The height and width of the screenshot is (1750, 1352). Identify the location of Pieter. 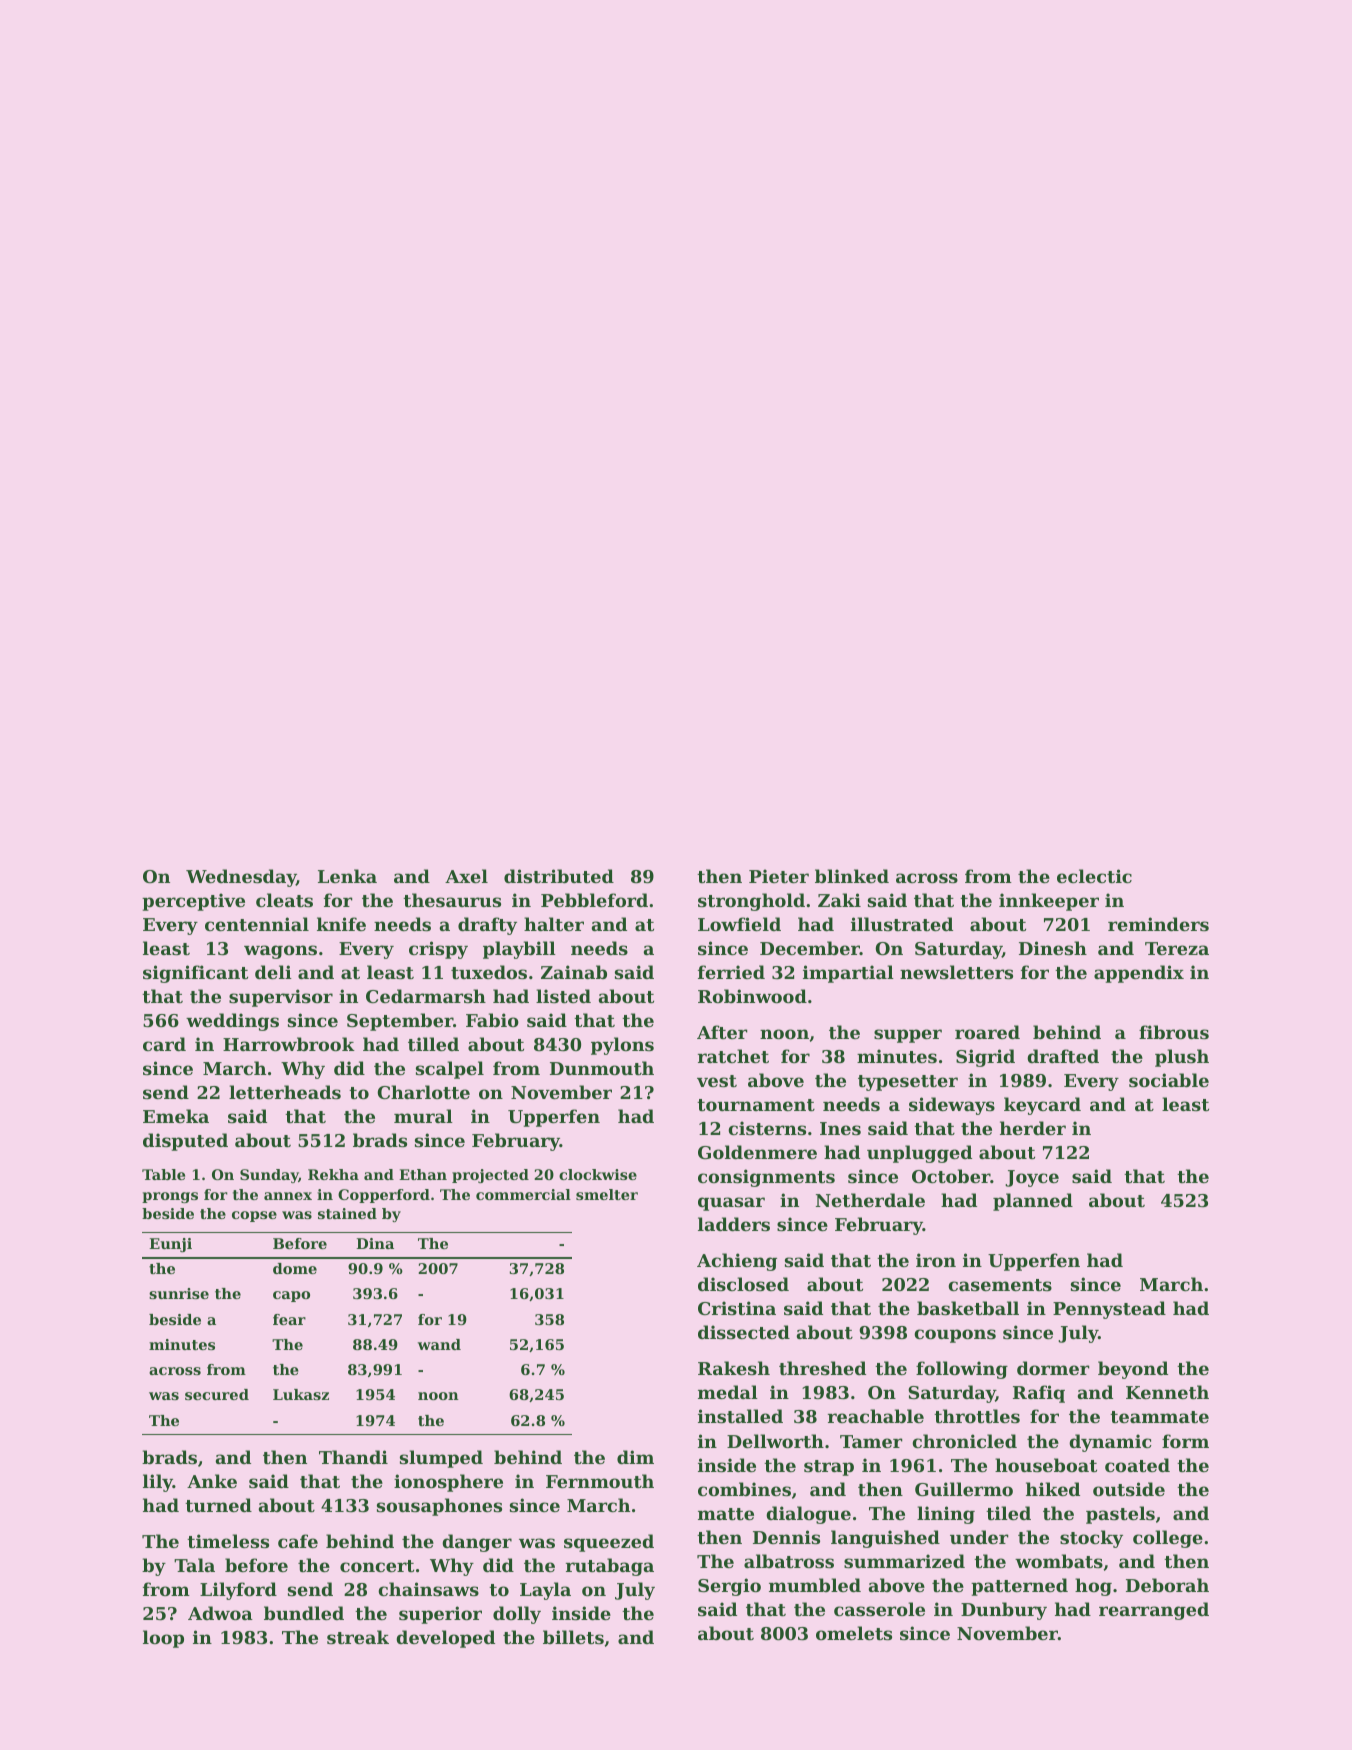
(779, 876).
